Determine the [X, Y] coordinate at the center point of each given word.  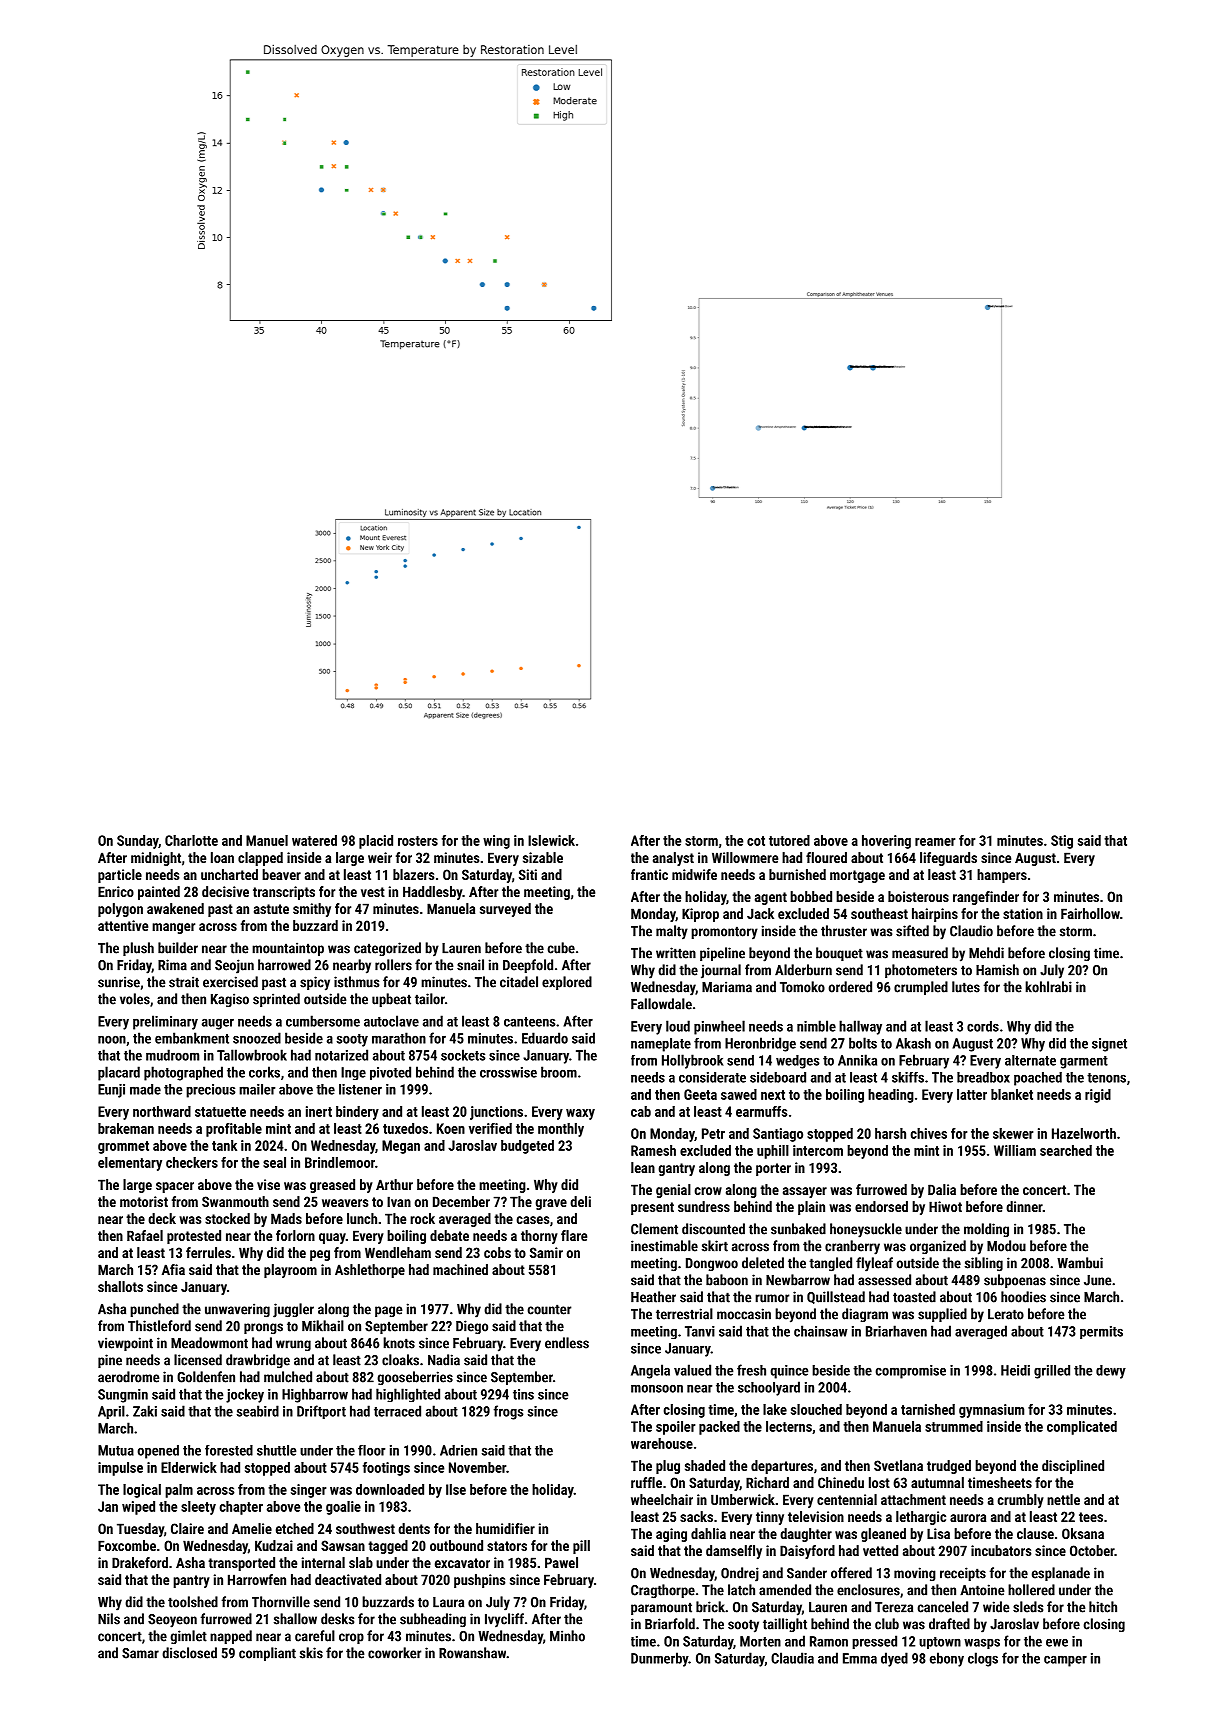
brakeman [126, 1128]
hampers [1002, 876]
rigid [1098, 1096]
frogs [509, 1412]
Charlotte [191, 840]
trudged [949, 1467]
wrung [293, 1345]
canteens [530, 1022]
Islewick [551, 840]
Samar [140, 1653]
